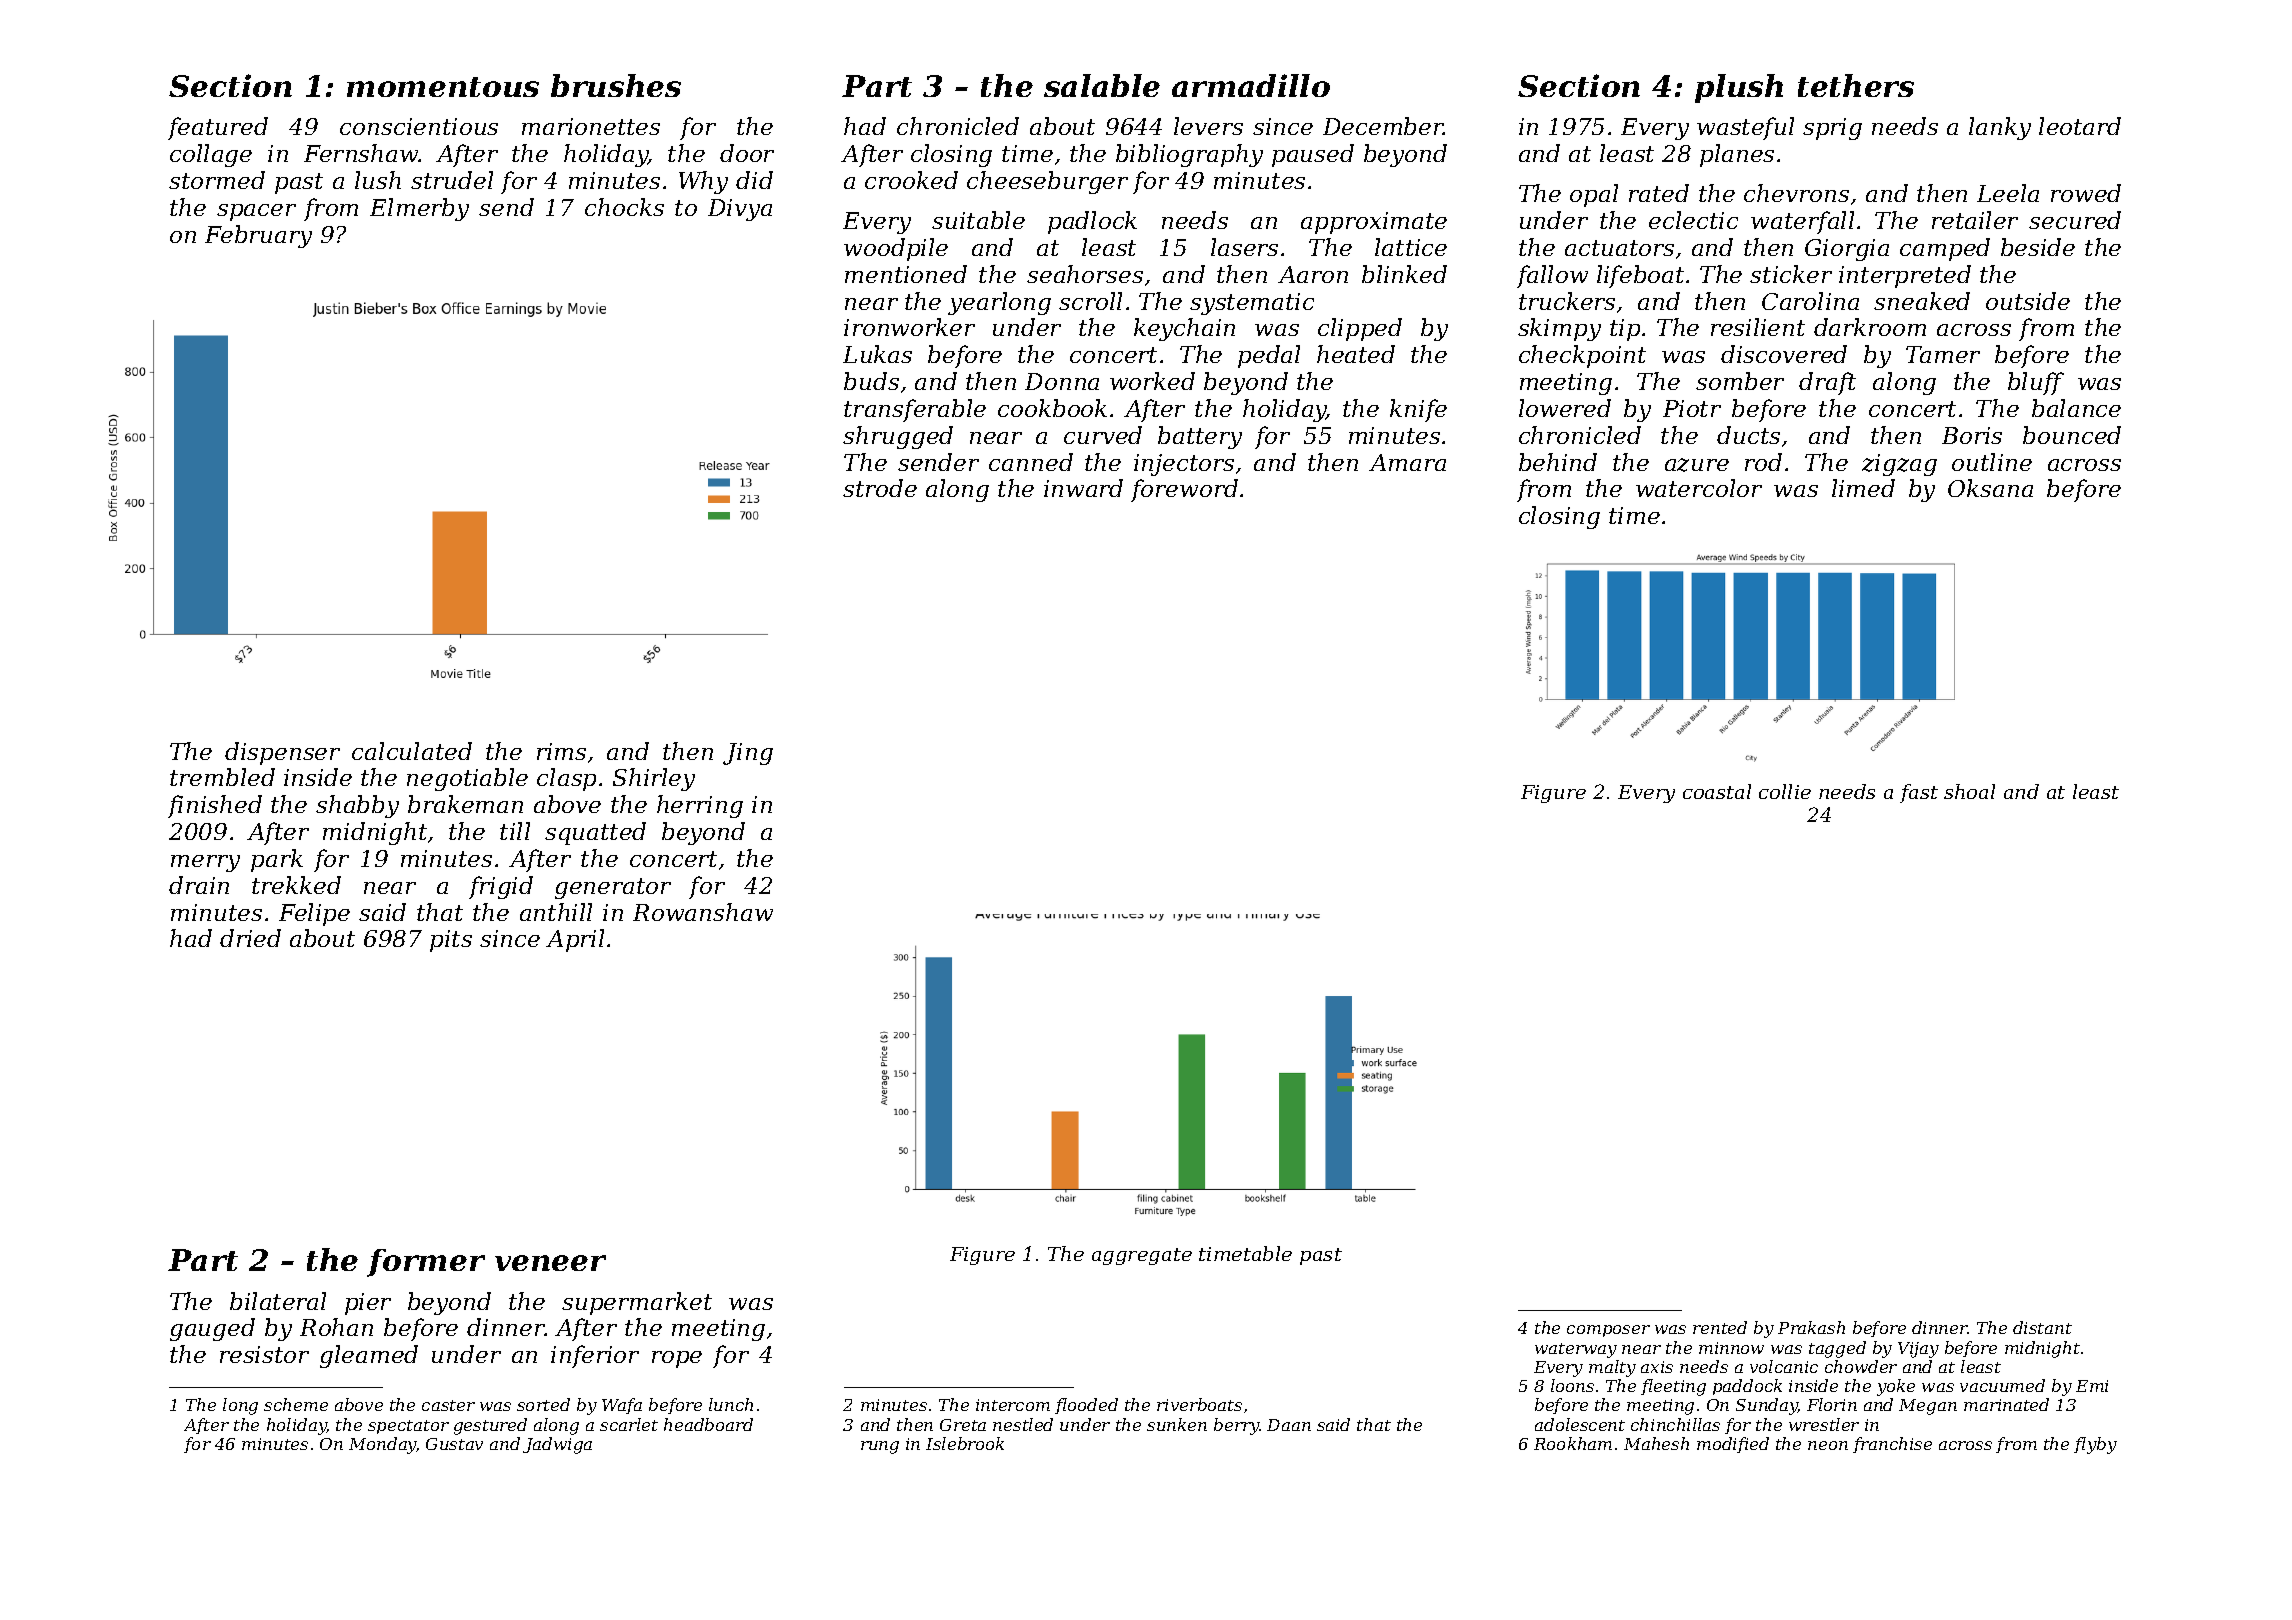 The height and width of the image is (1620, 2292). Describe the element at coordinates (1969, 791) in the image. I see `shoal` at that location.
